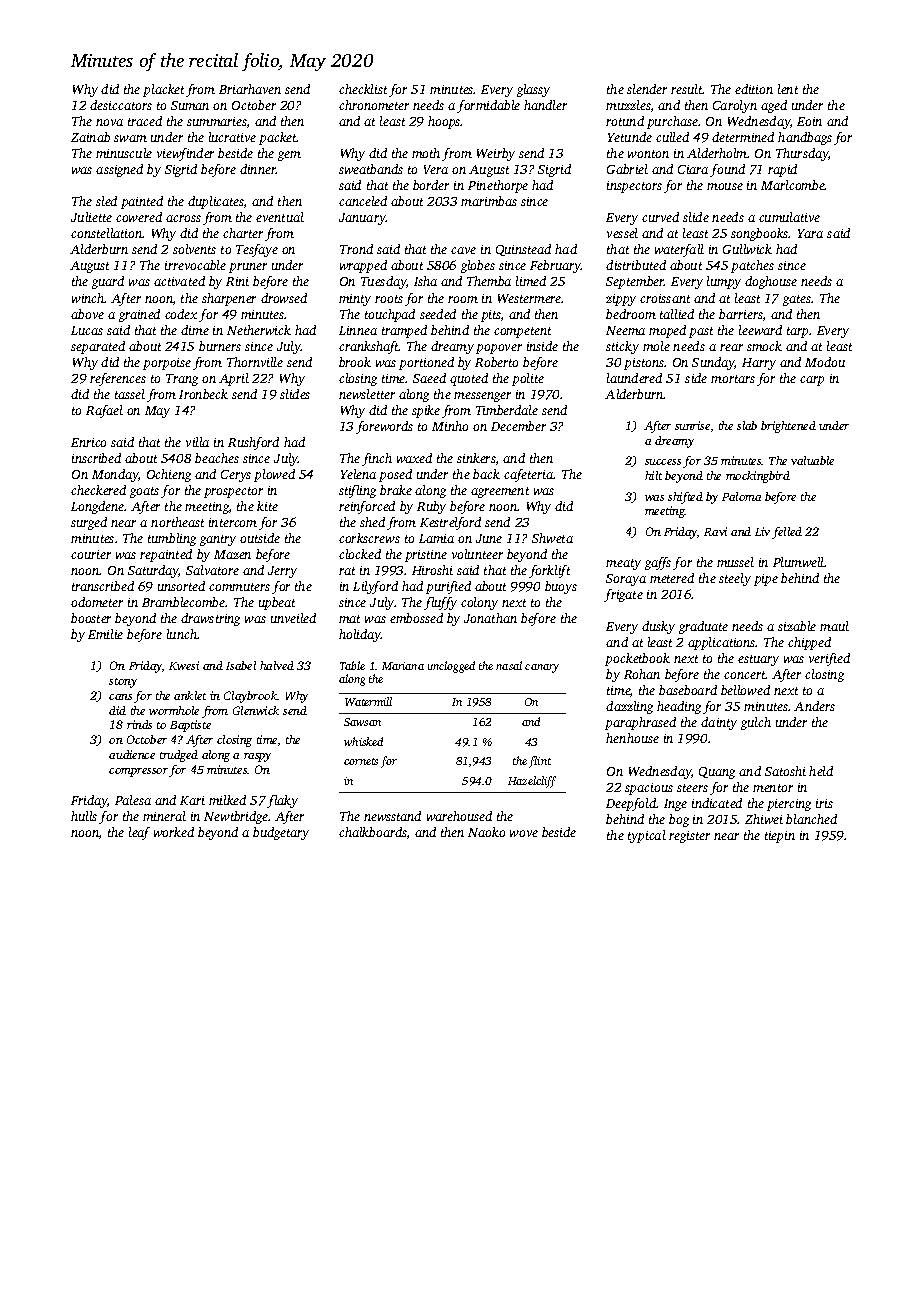  What do you see at coordinates (491, 316) in the screenshot?
I see `pits` at bounding box center [491, 316].
